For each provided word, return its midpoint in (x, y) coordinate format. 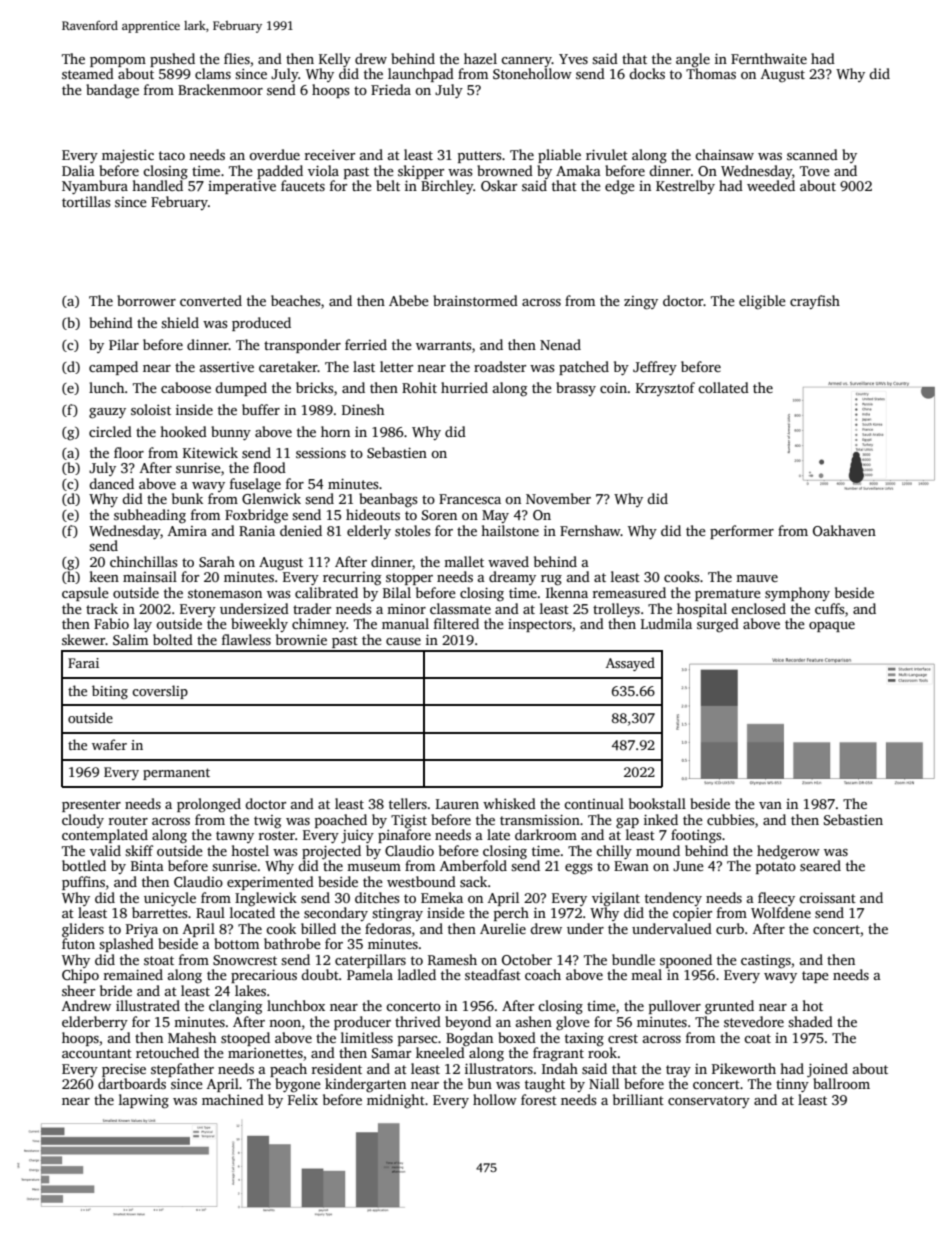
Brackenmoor (220, 89)
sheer (78, 990)
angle (693, 60)
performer (742, 532)
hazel (480, 58)
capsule (85, 594)
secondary (336, 914)
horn (335, 431)
